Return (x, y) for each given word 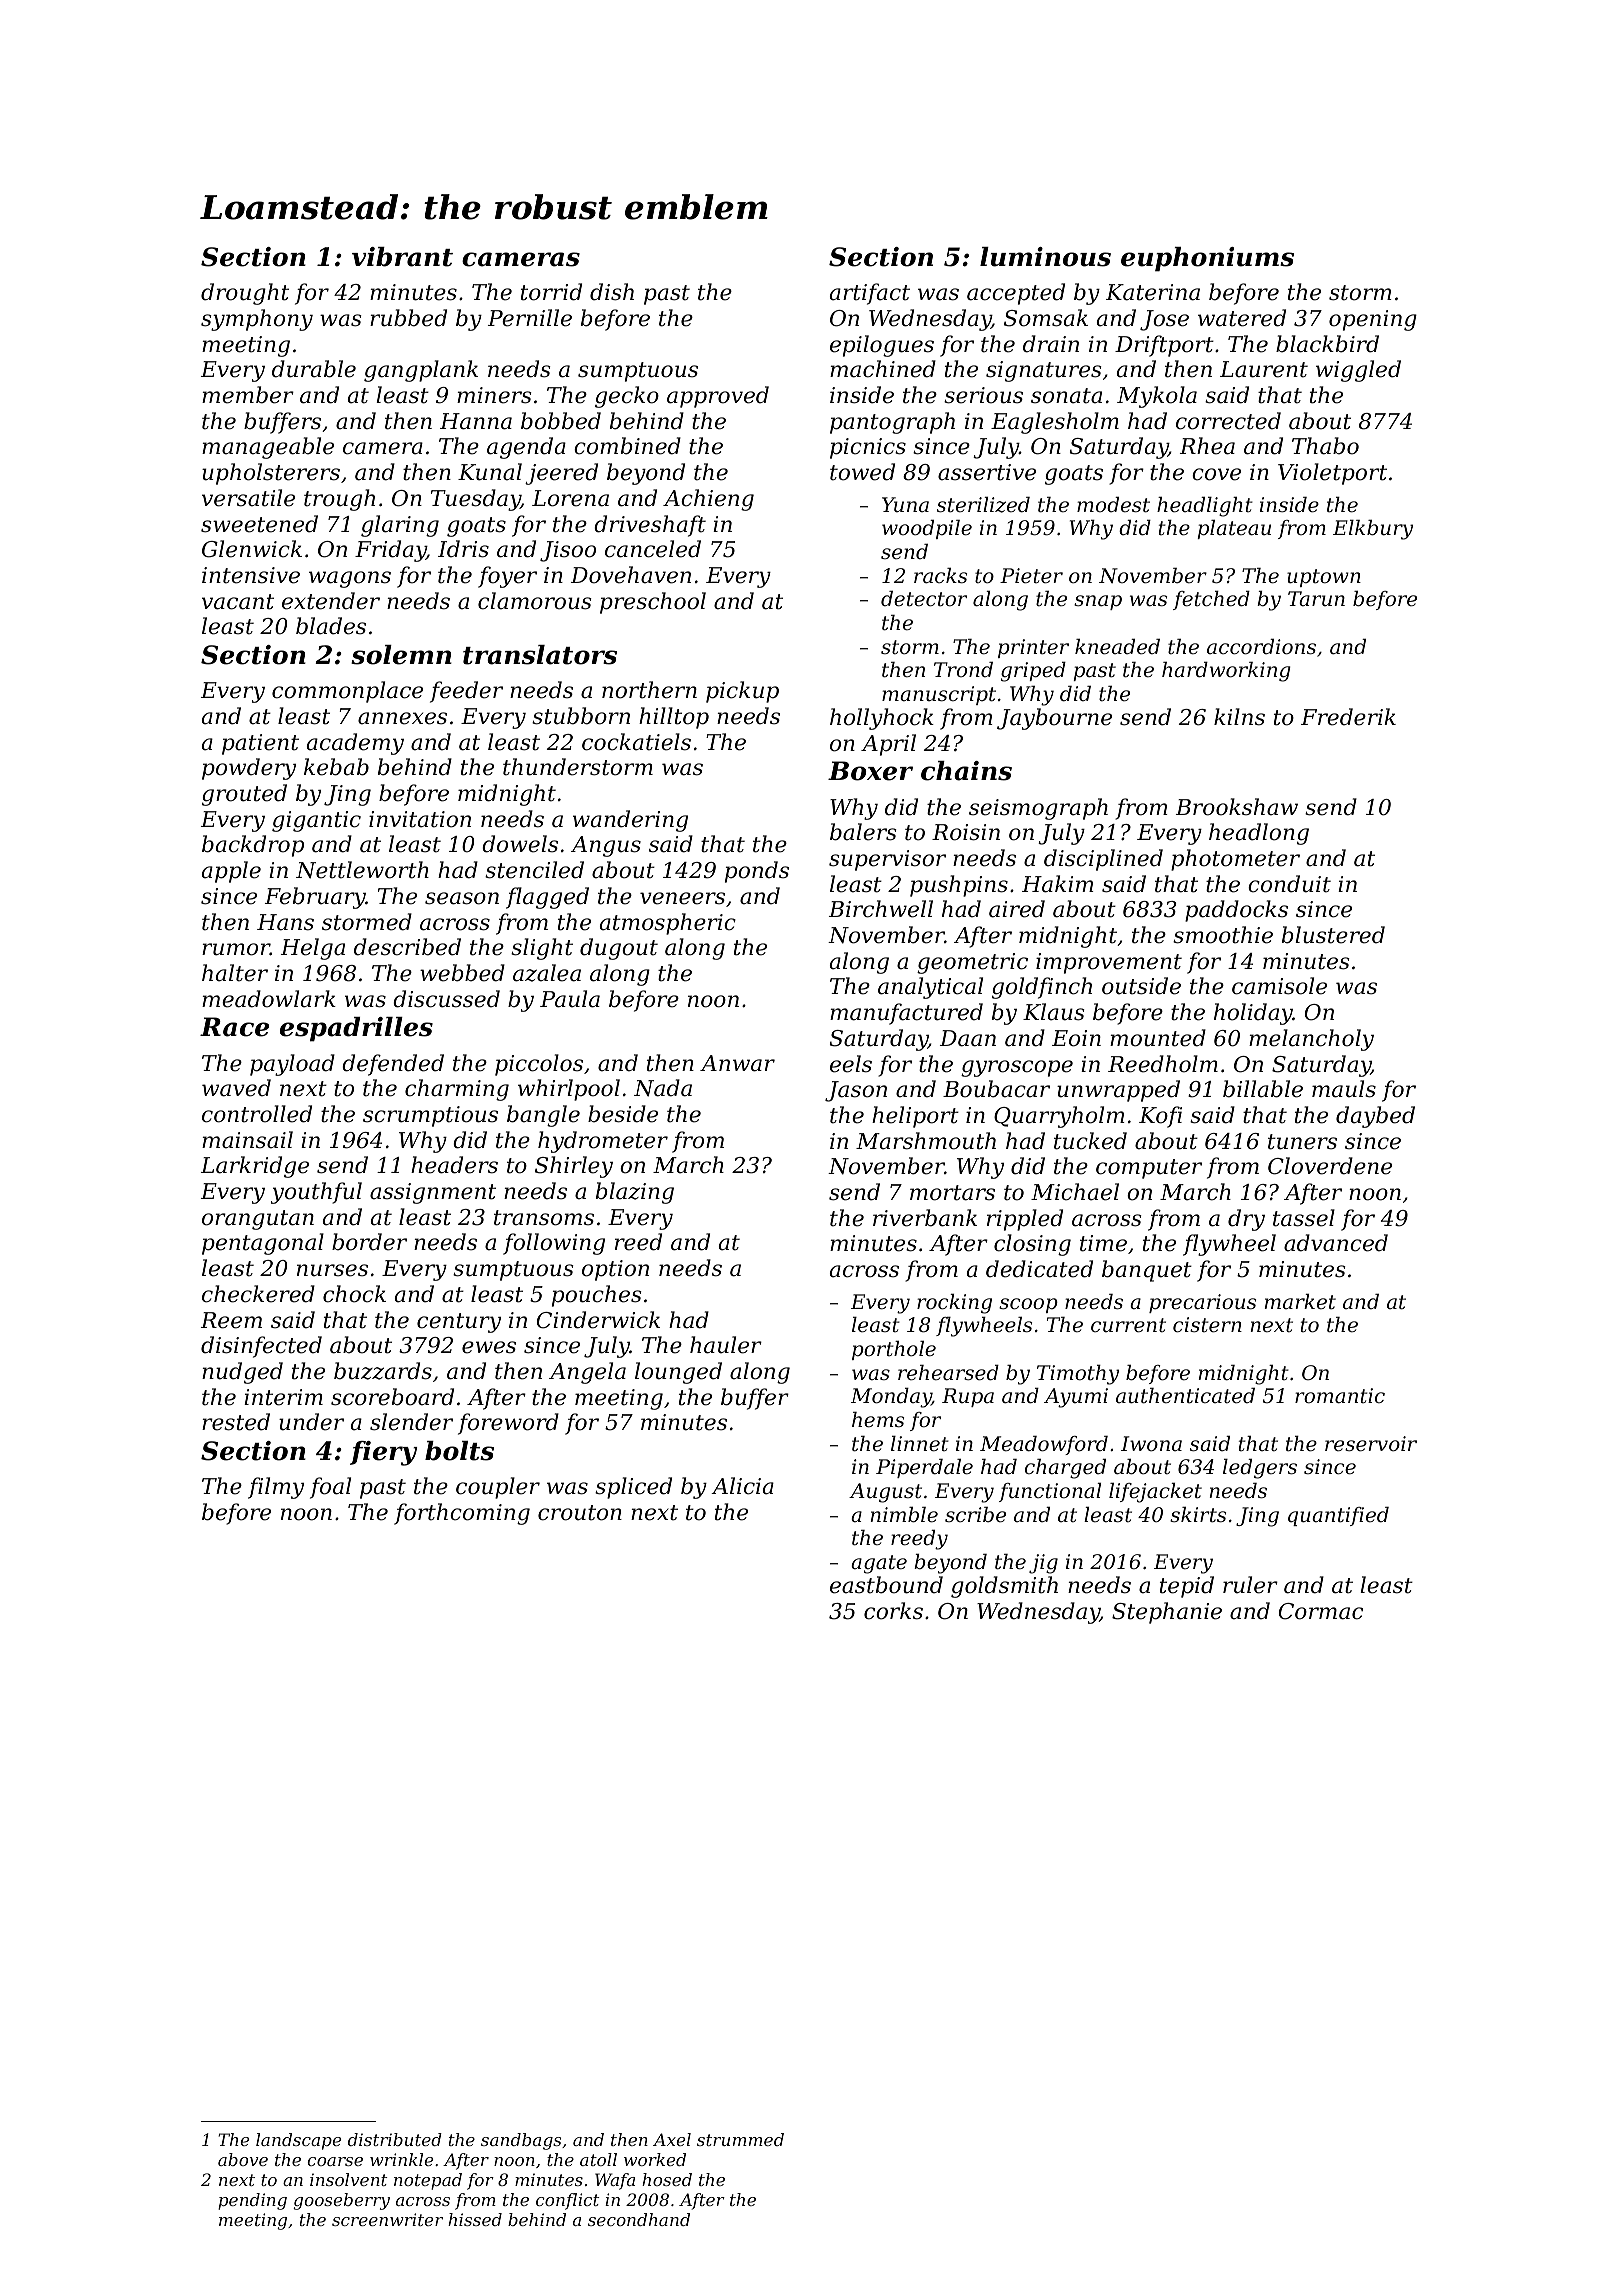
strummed (740, 2139)
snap (1098, 602)
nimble (904, 1515)
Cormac (1321, 1611)
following (554, 1244)
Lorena (570, 498)
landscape (298, 2141)
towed (862, 472)
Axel (672, 2139)
